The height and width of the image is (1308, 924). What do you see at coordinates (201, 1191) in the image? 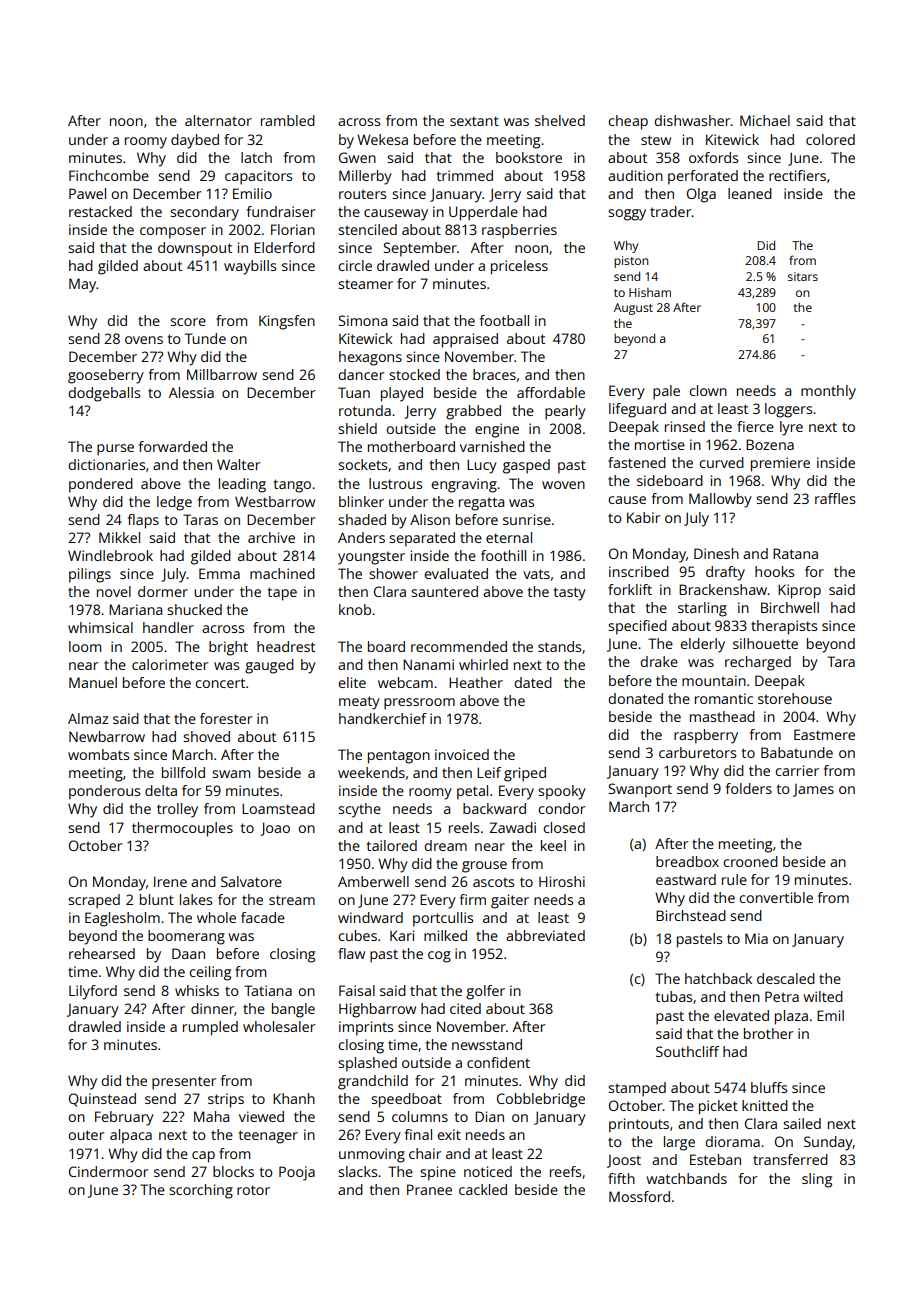
I see `scorching` at bounding box center [201, 1191].
